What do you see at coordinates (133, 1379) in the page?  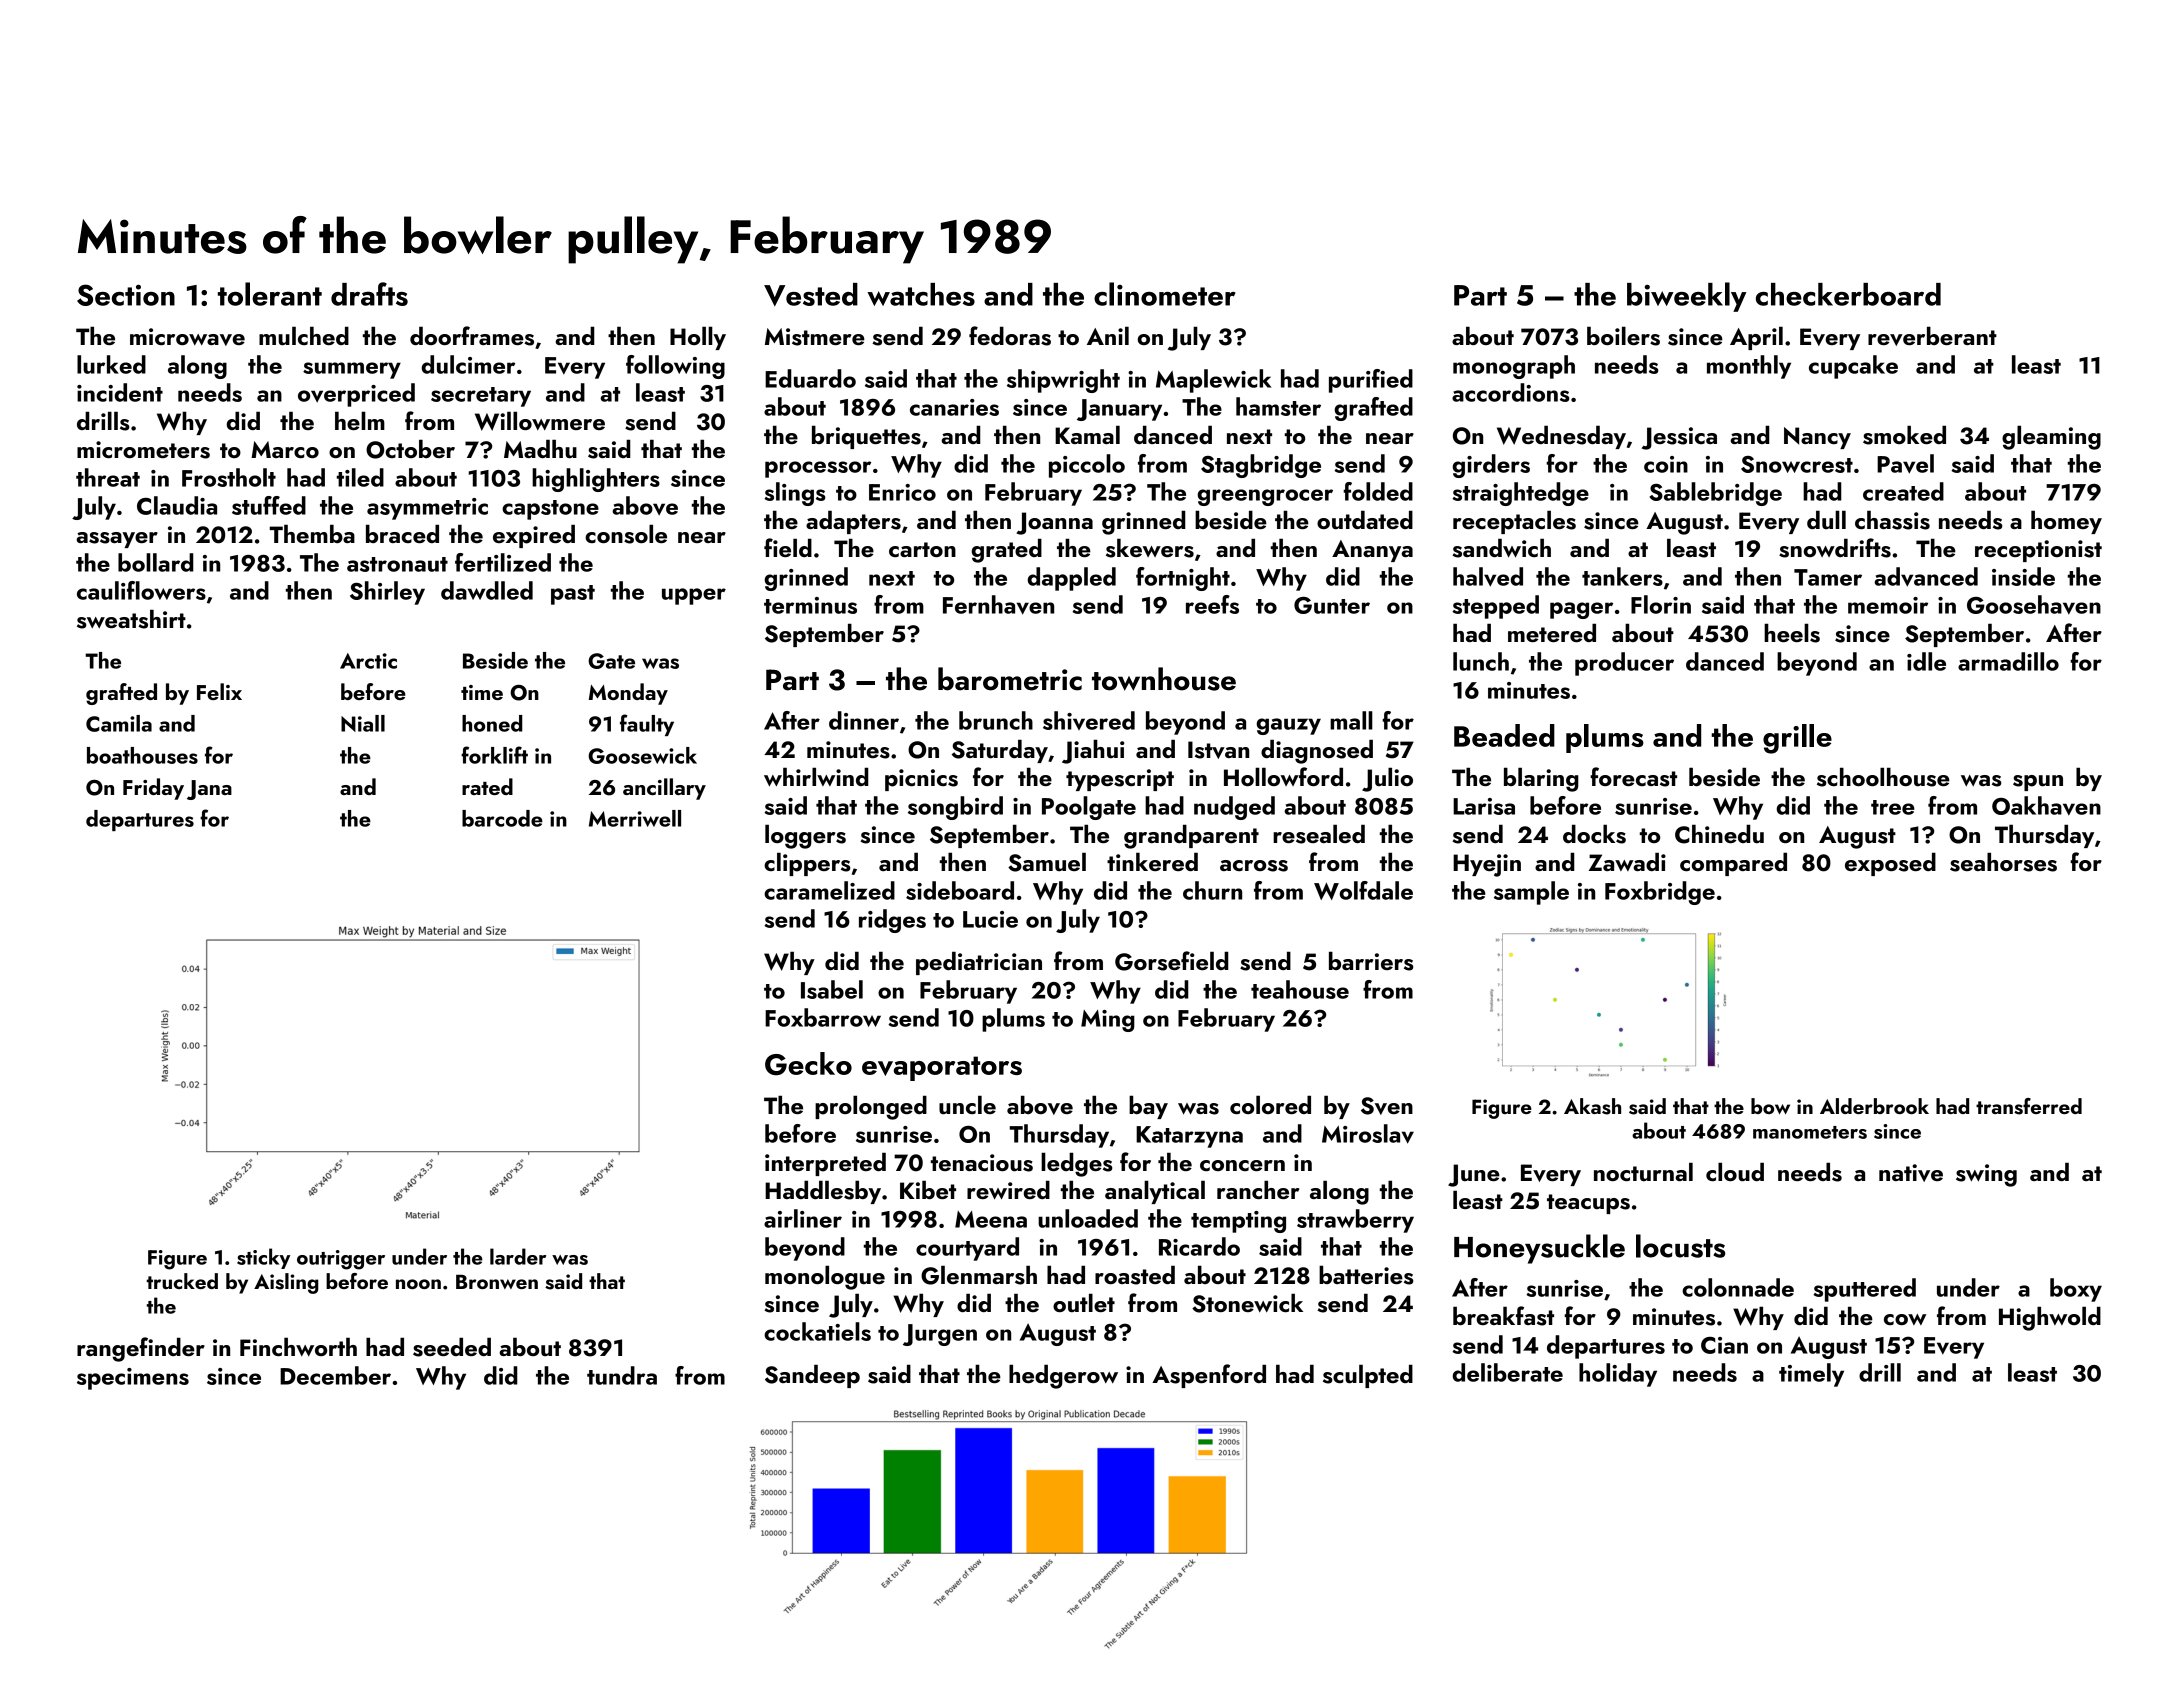 I see `specimens` at bounding box center [133, 1379].
